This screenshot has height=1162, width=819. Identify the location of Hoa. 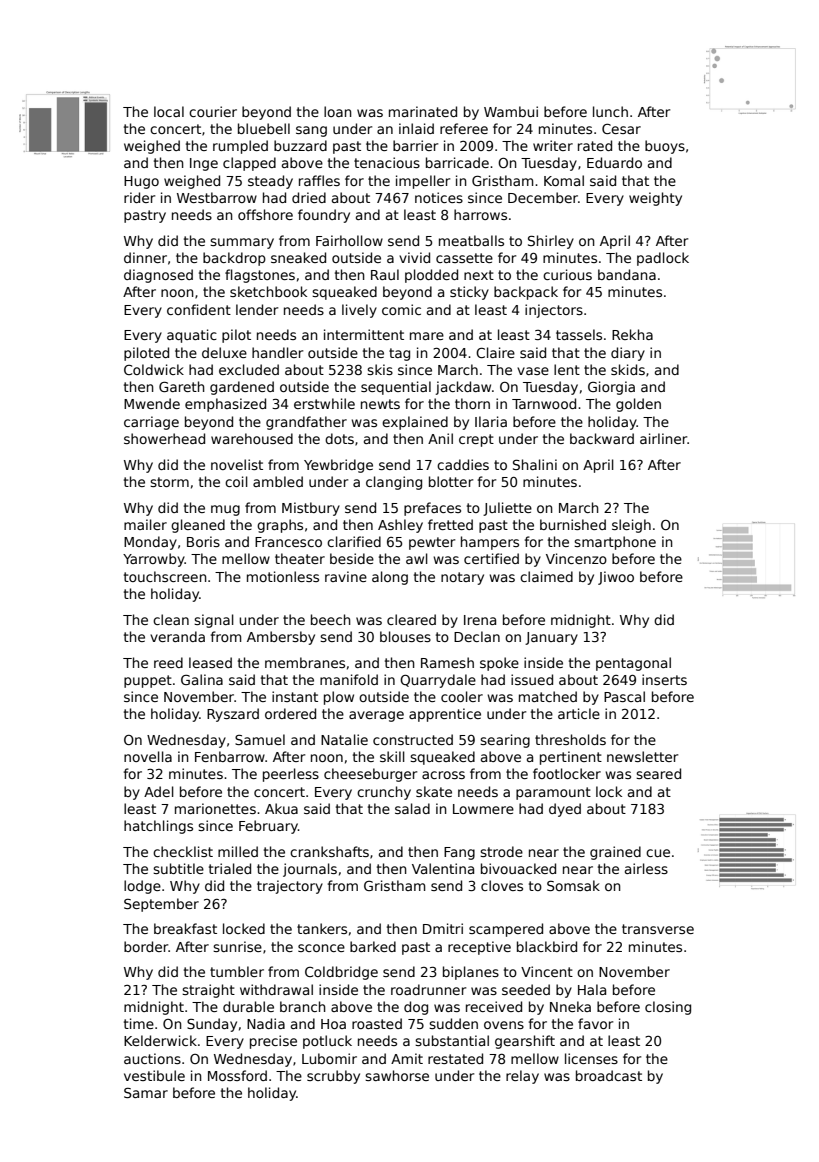
(333, 1024).
